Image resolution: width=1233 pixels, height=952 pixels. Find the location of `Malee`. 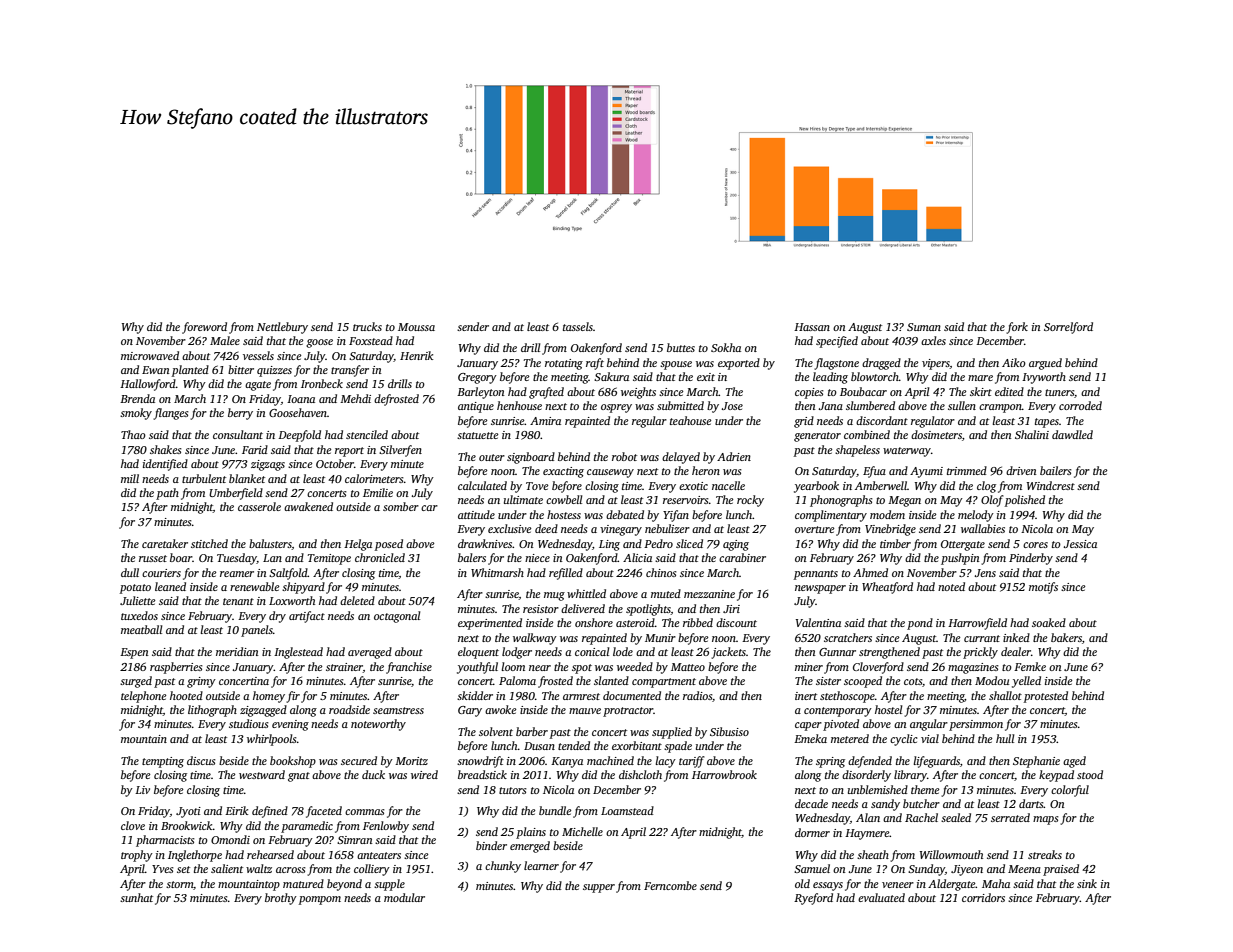

Malee is located at coordinates (225, 340).
